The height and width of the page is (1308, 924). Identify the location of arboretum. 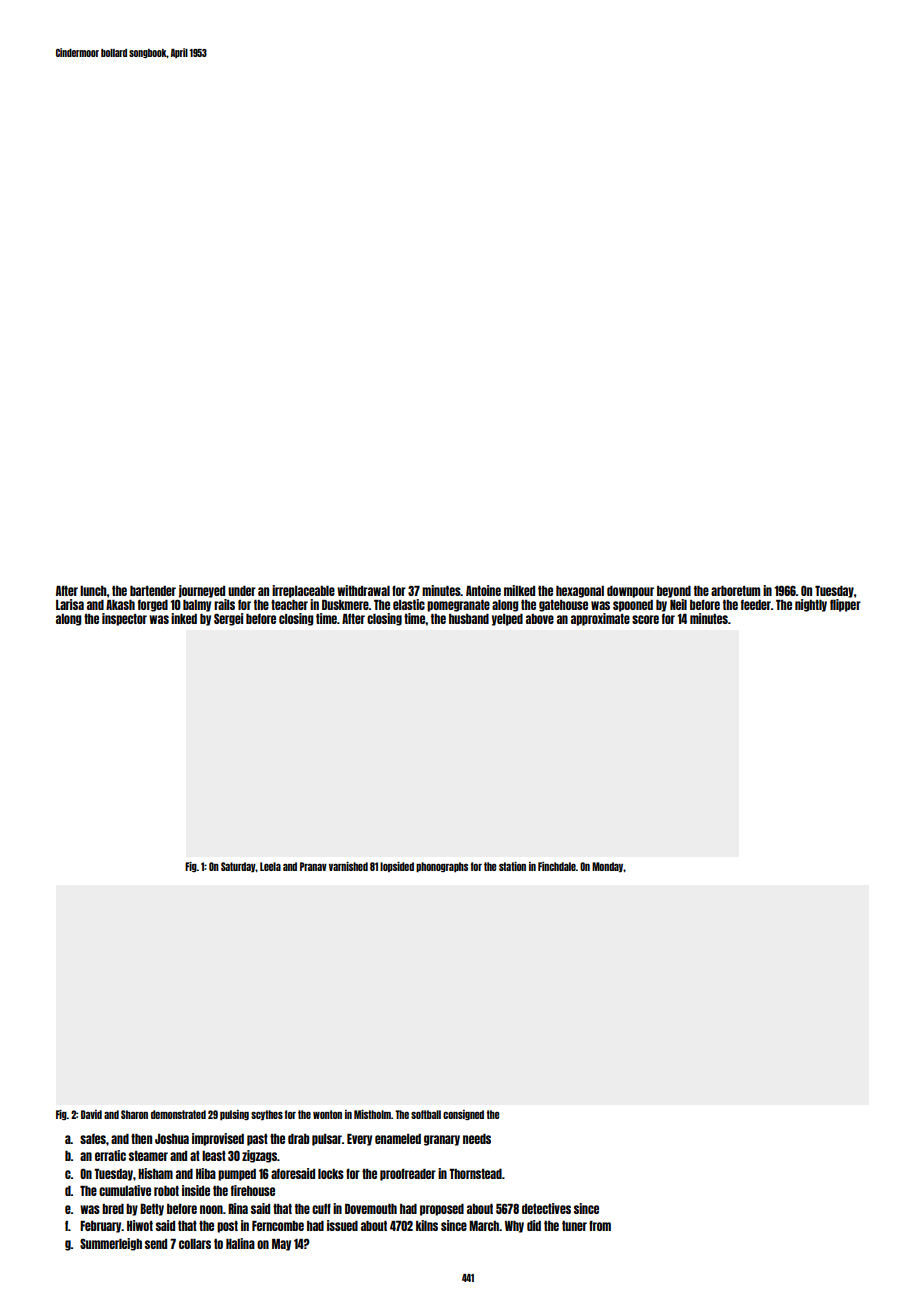
(735, 591).
